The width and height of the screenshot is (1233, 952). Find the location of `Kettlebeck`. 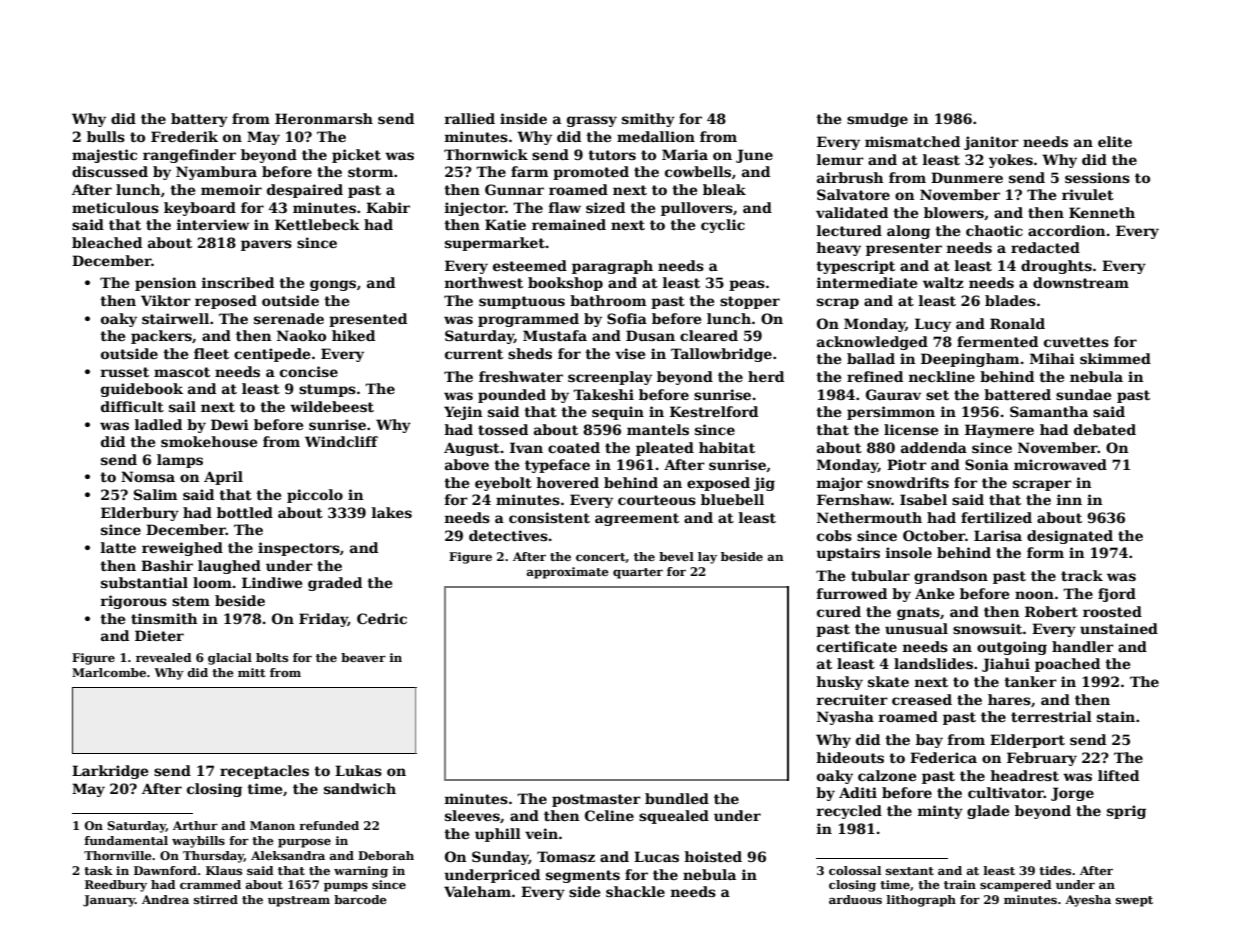

Kettlebeck is located at coordinates (317, 224).
